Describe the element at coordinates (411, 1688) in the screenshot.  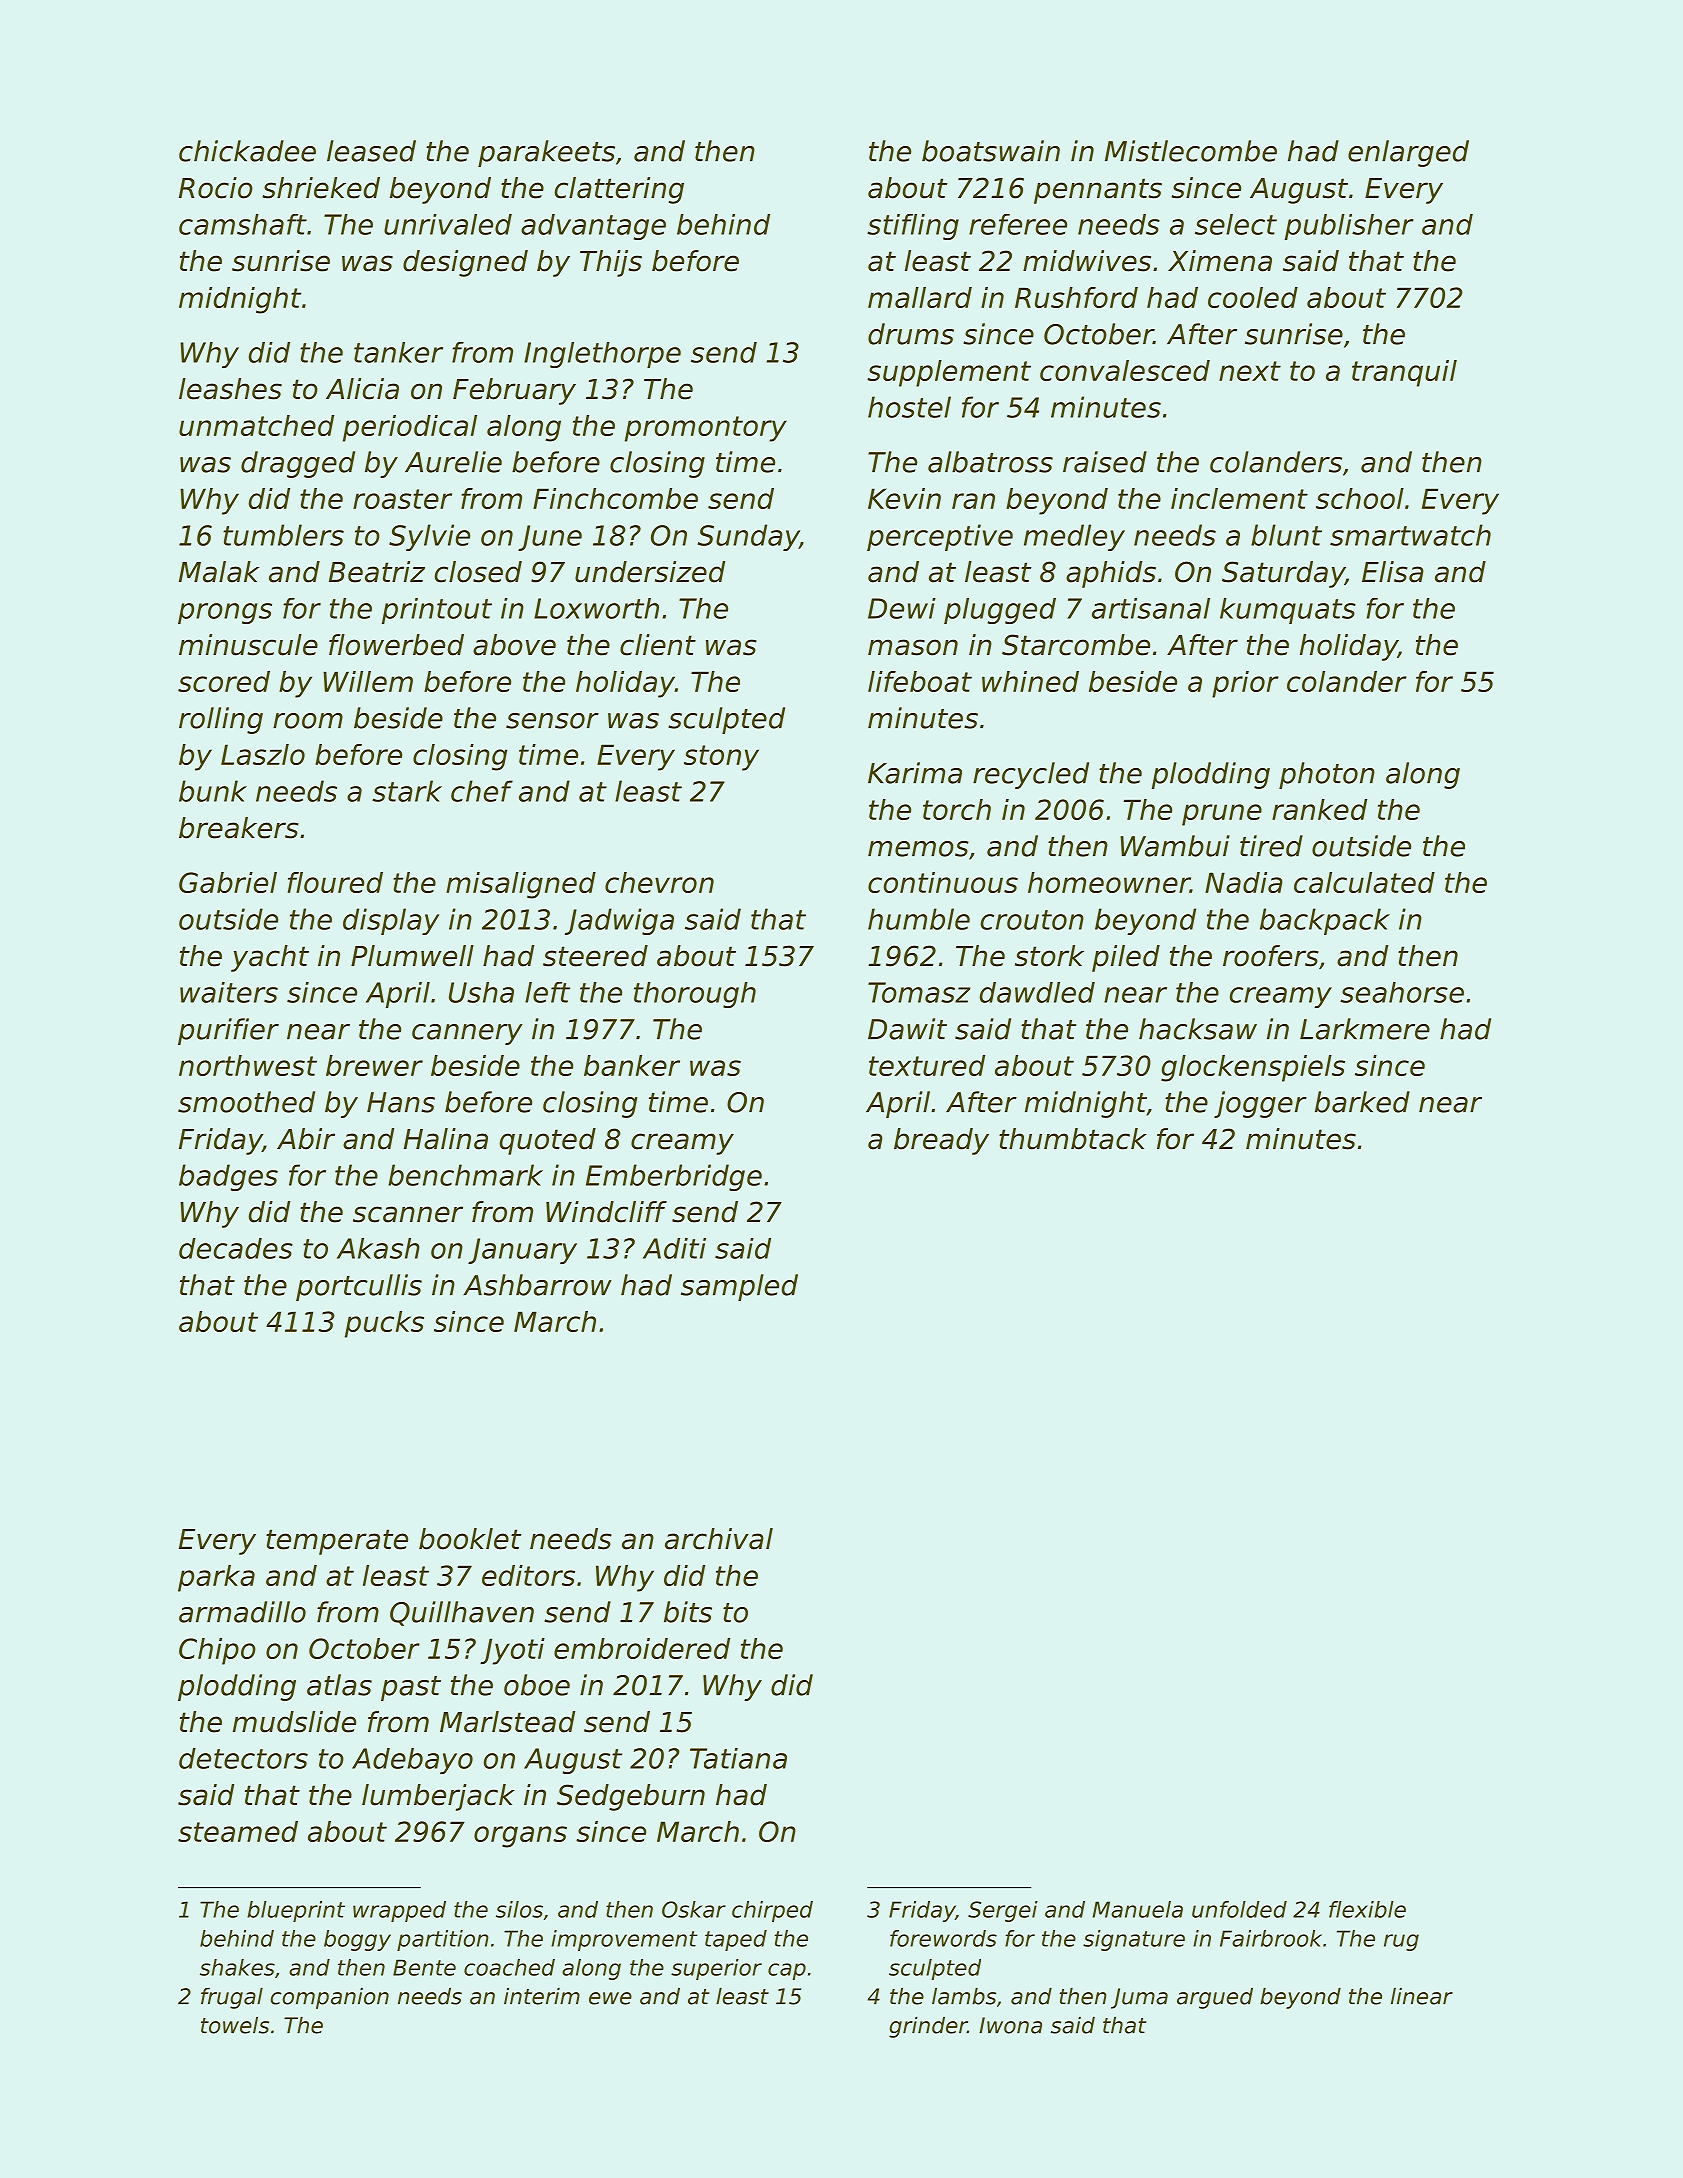
I see `past` at that location.
